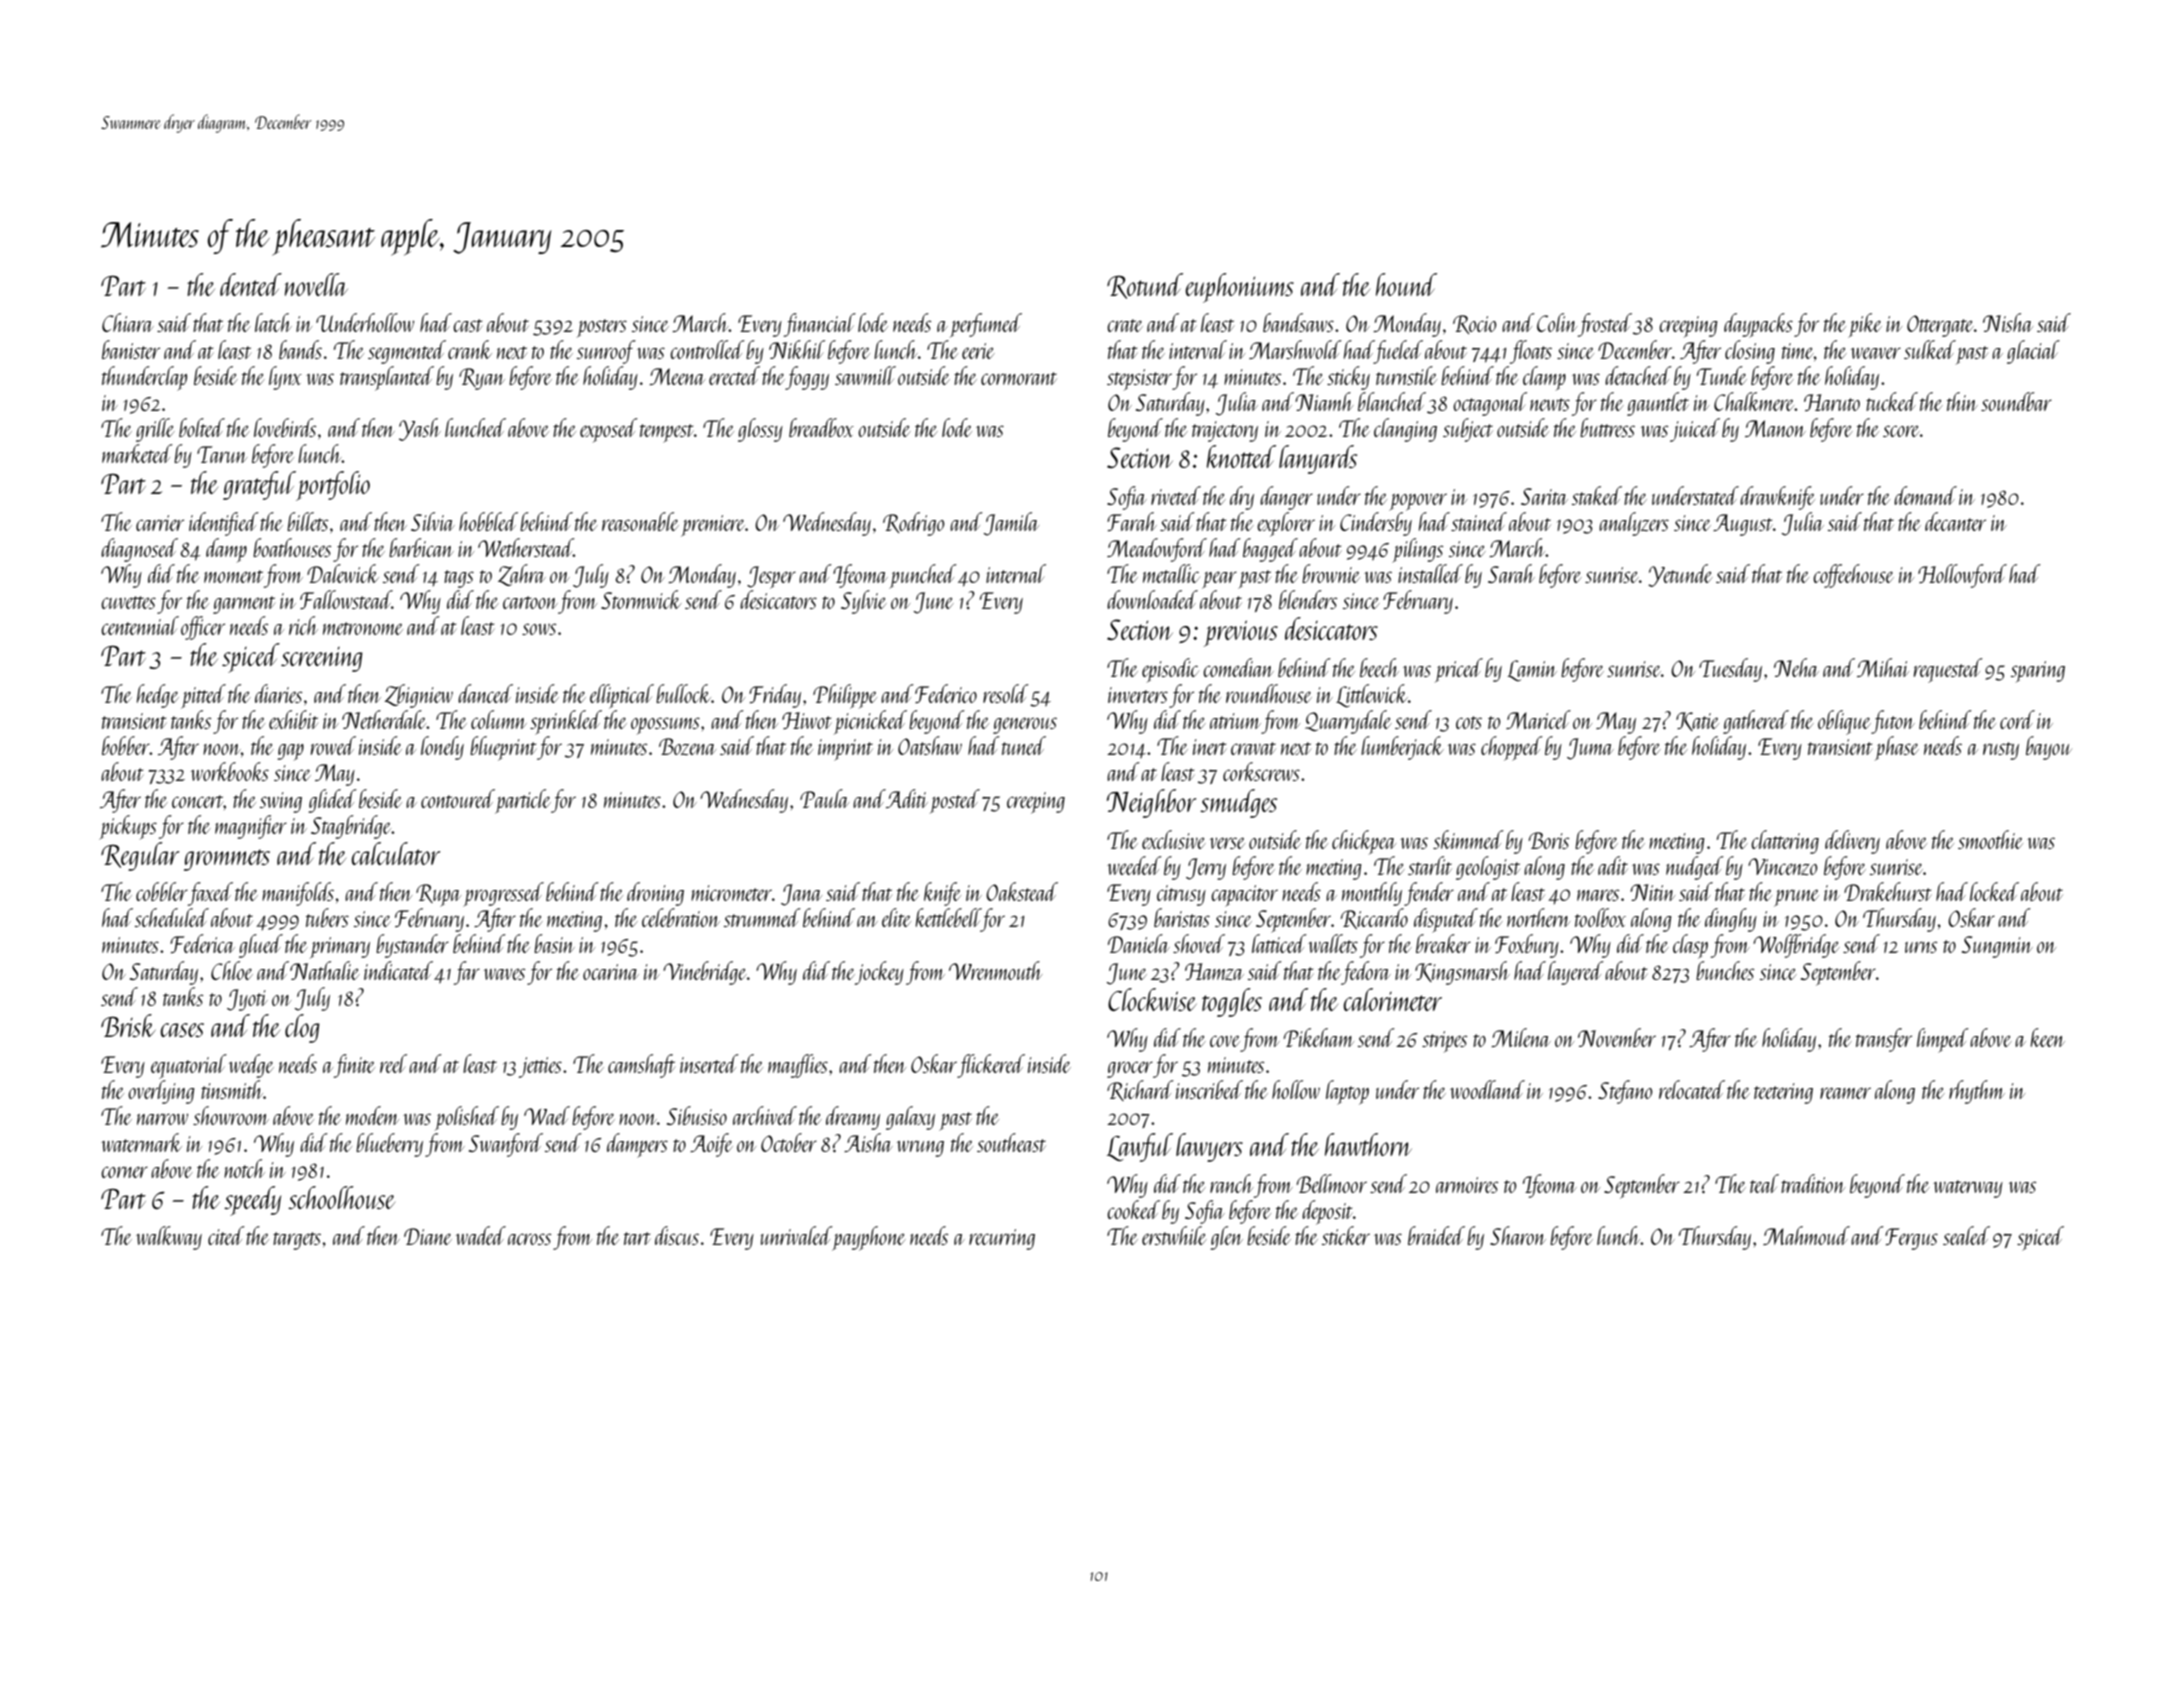  What do you see at coordinates (285, 378) in the screenshot?
I see `lynx` at bounding box center [285, 378].
